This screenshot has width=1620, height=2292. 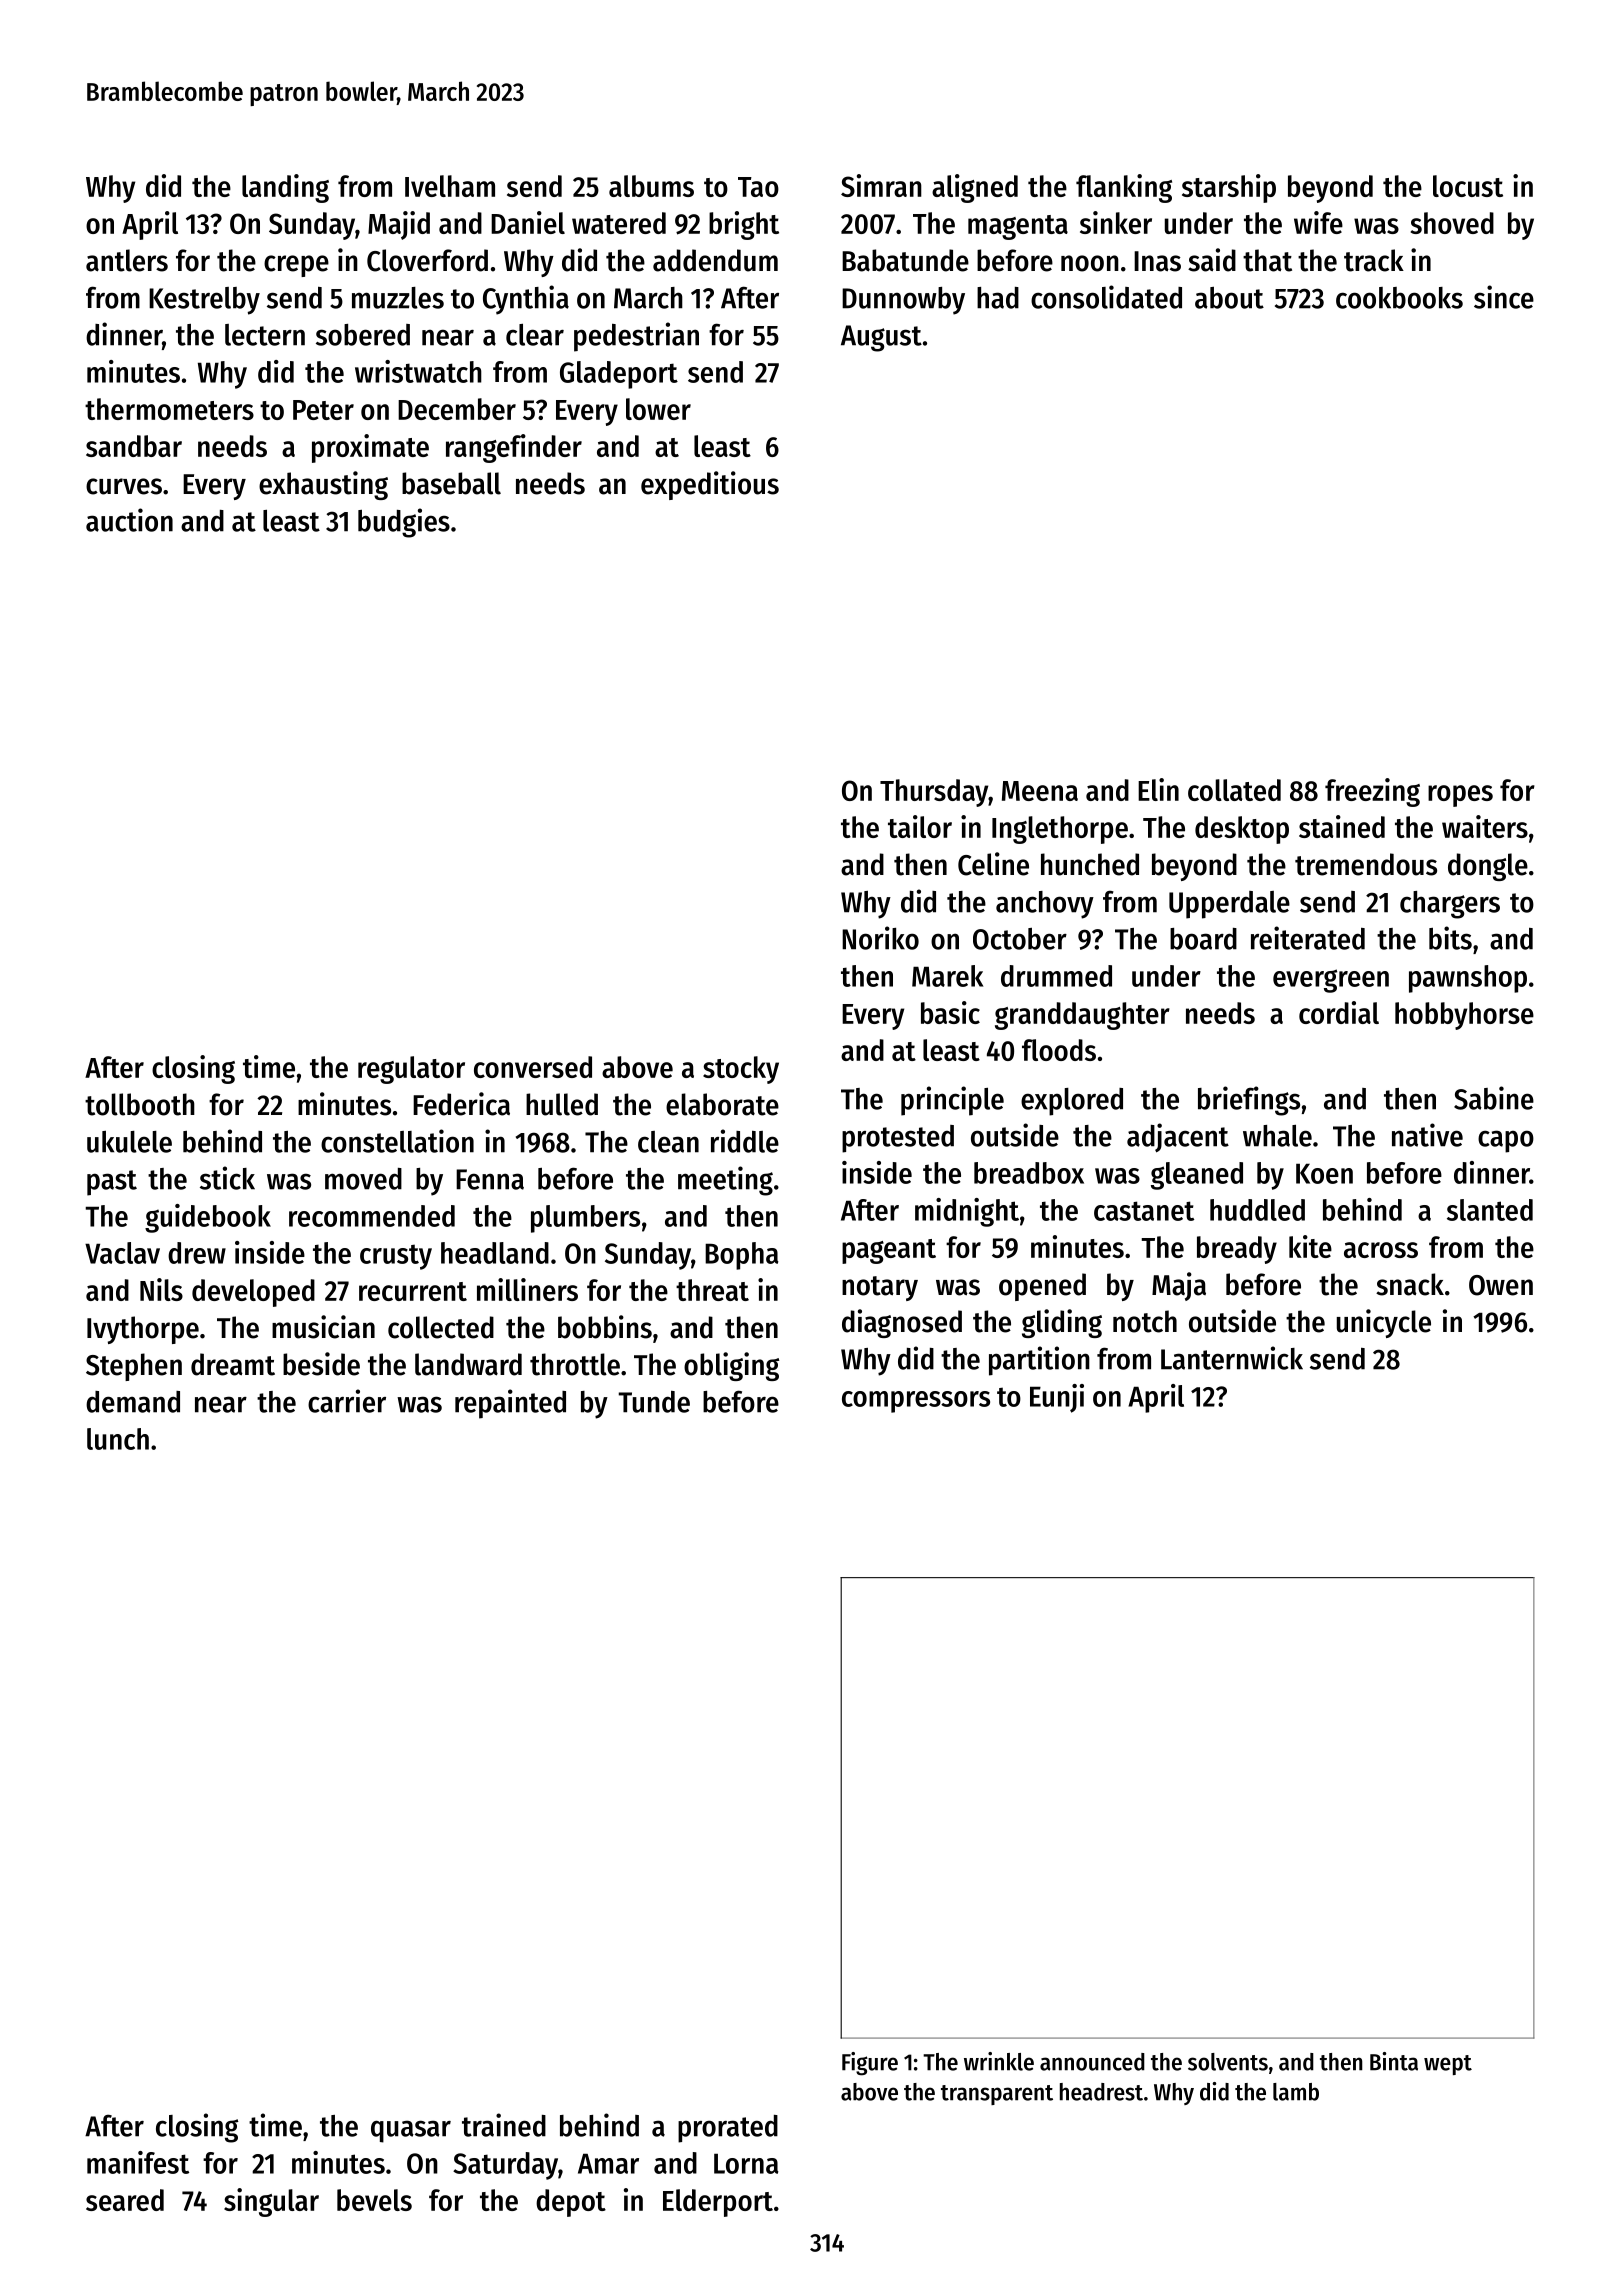 What do you see at coordinates (880, 938) in the screenshot?
I see `Noriko` at bounding box center [880, 938].
